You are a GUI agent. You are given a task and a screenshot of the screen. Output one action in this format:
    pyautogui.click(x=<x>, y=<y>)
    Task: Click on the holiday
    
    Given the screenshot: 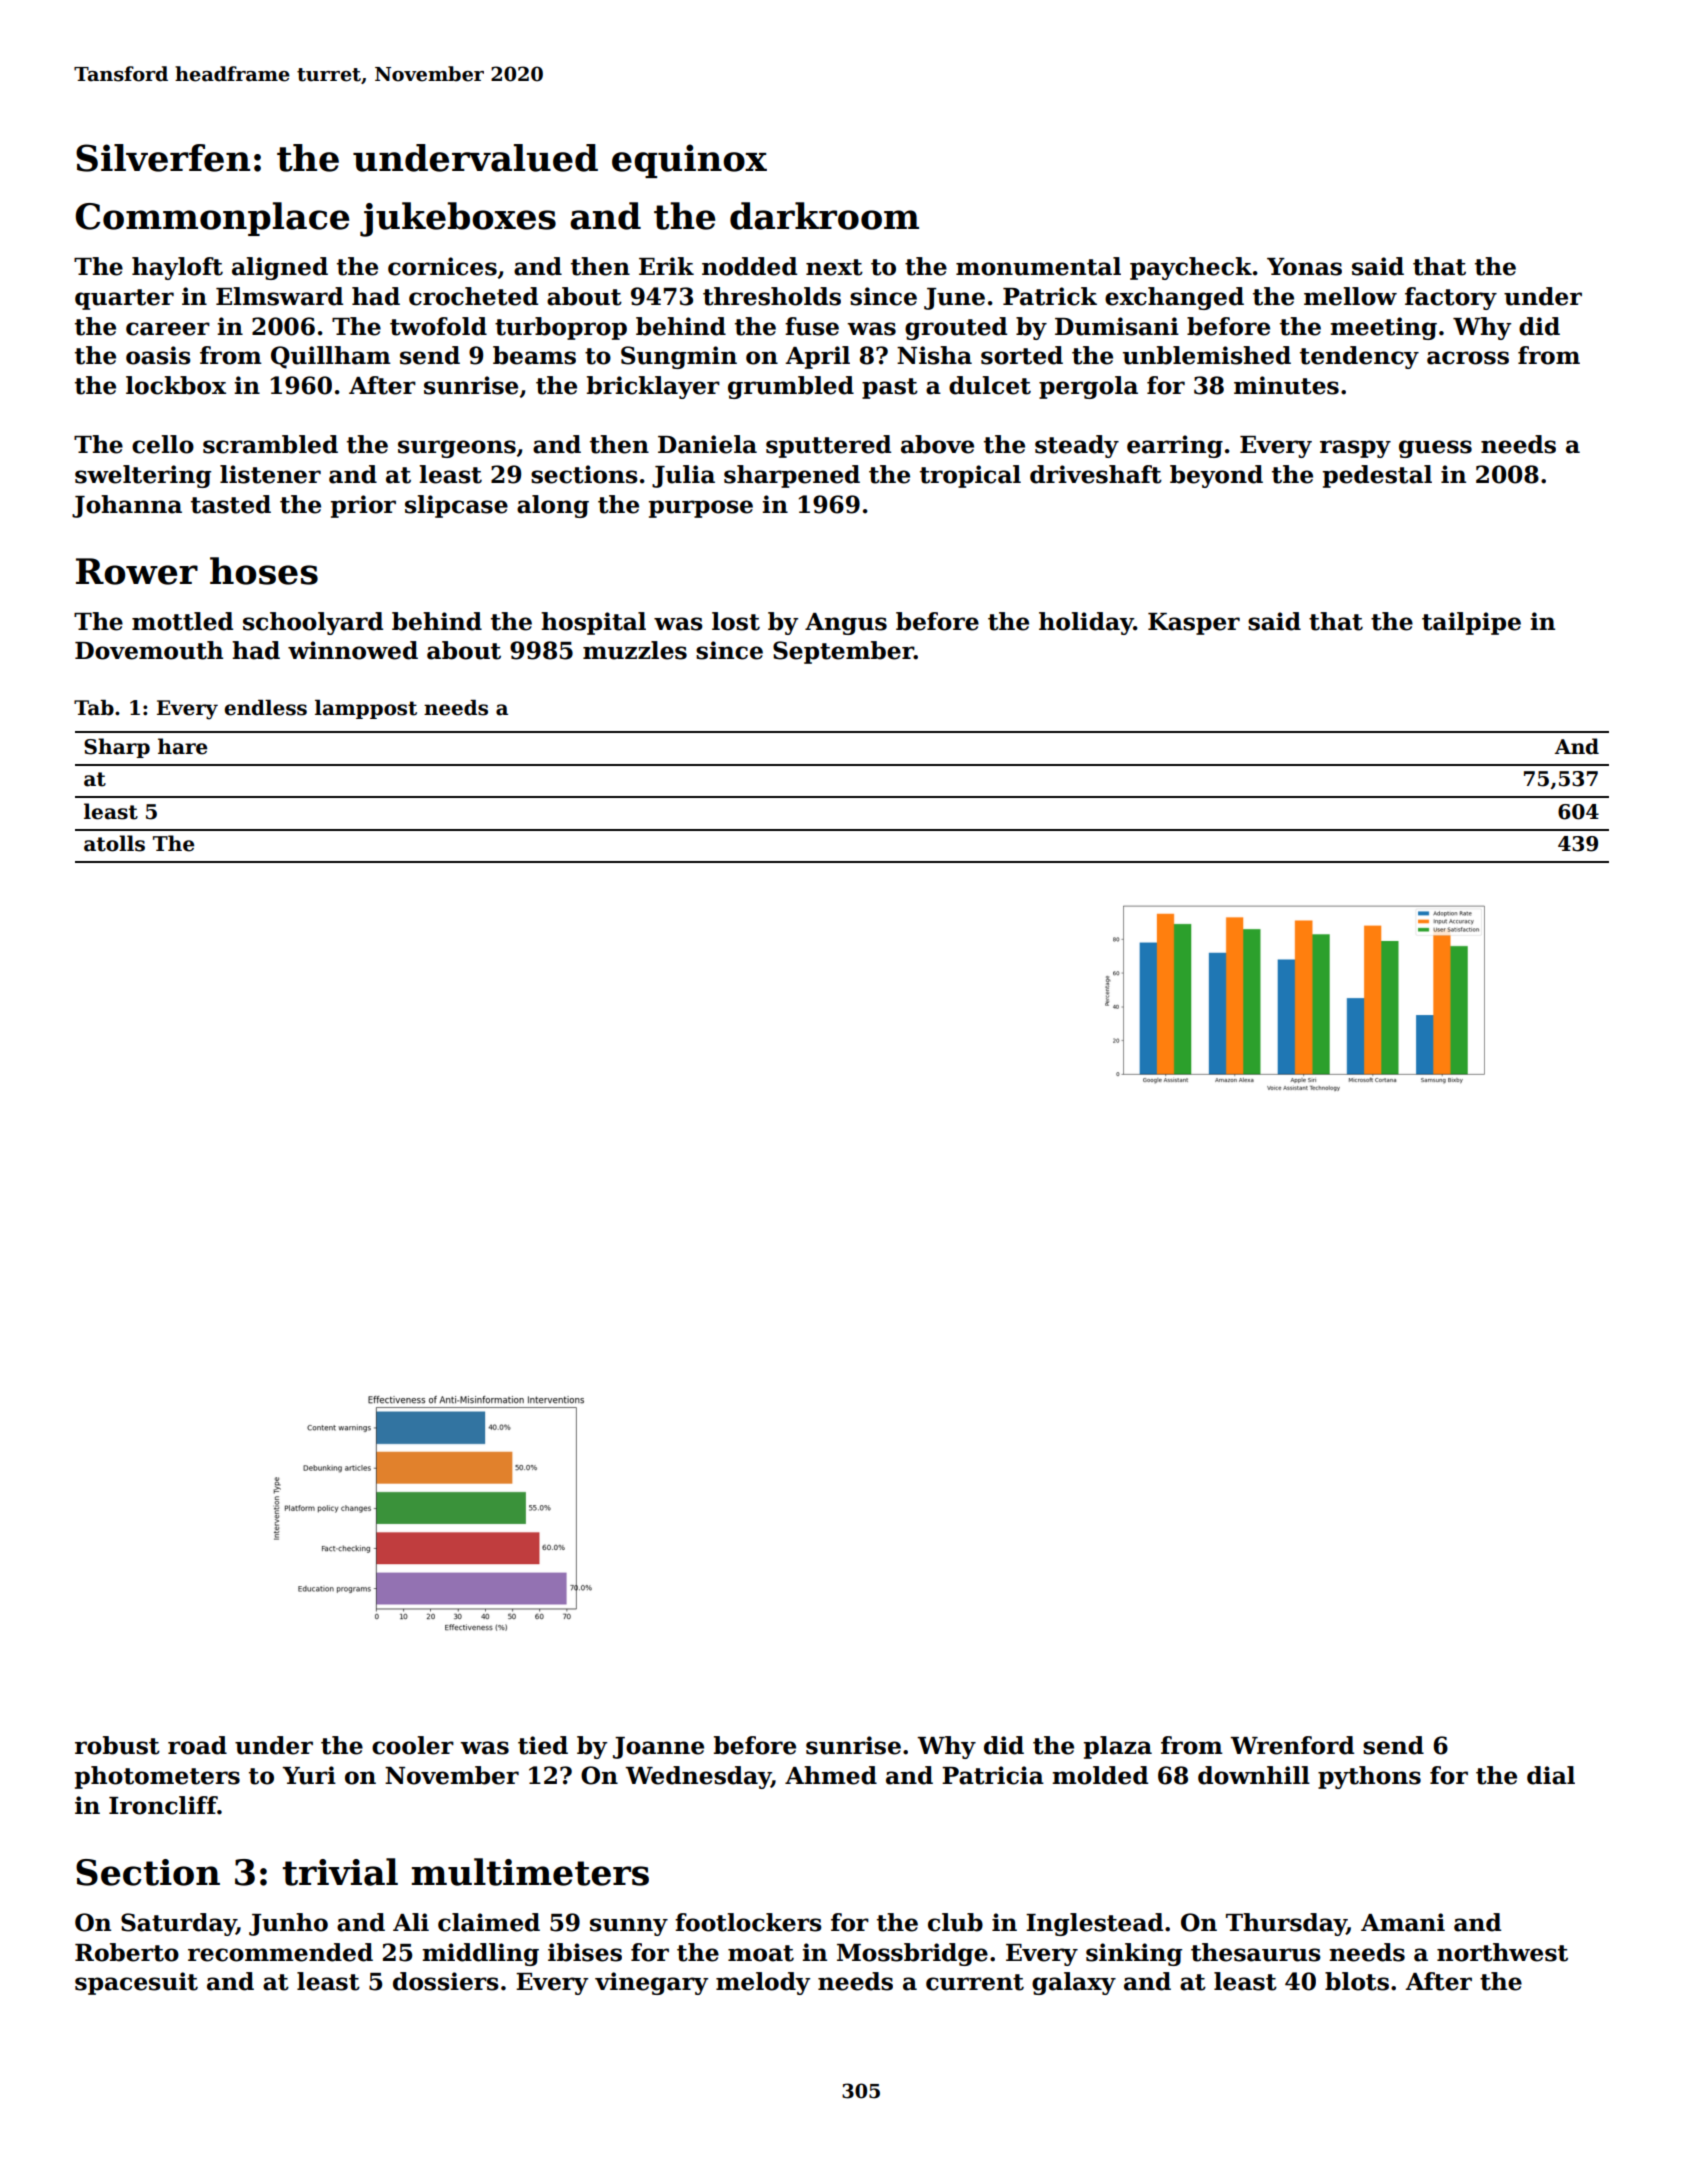 What is the action you would take?
    pyautogui.click(x=1086, y=623)
